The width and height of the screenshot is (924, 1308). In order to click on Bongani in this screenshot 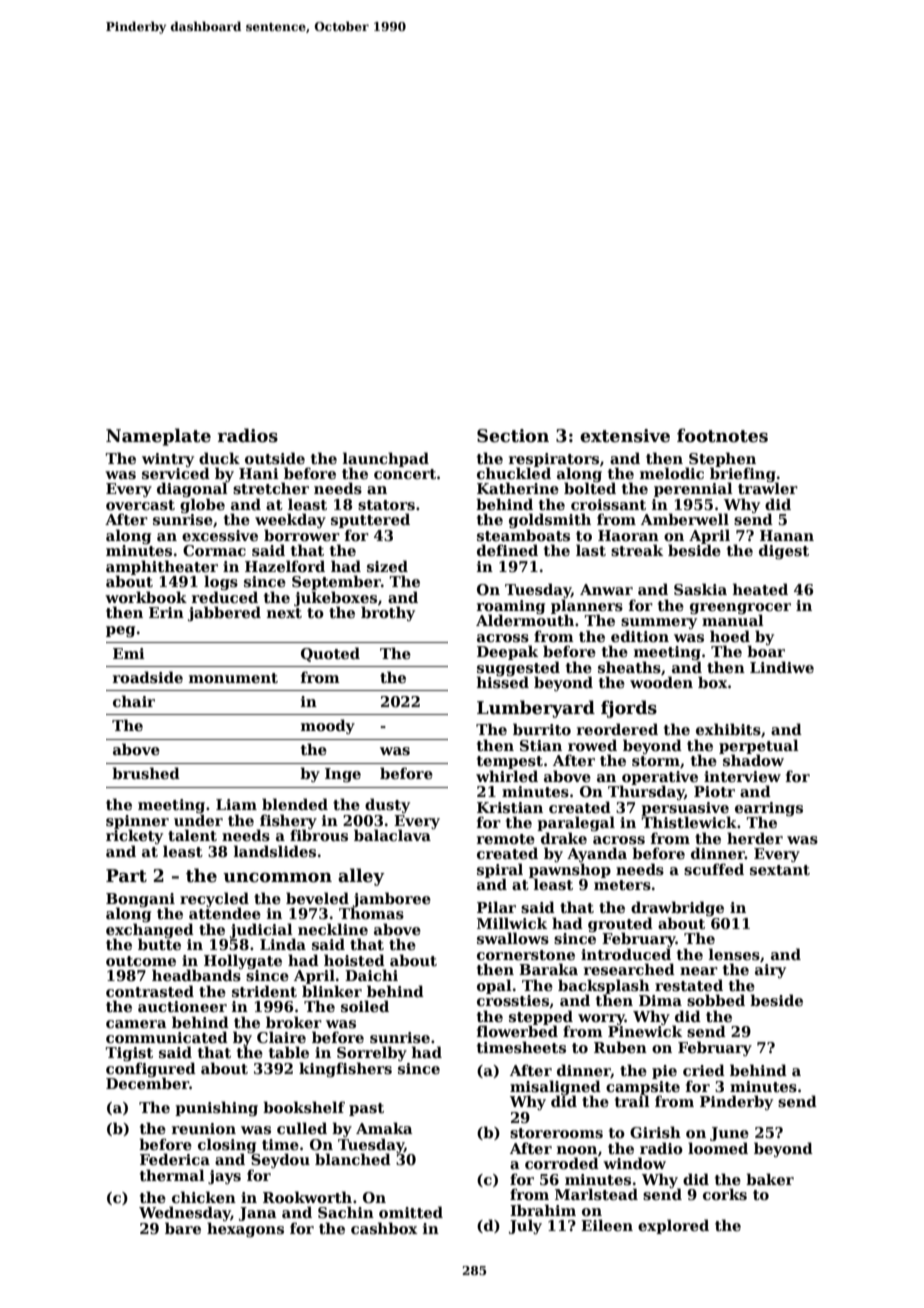, I will do `click(140, 900)`.
